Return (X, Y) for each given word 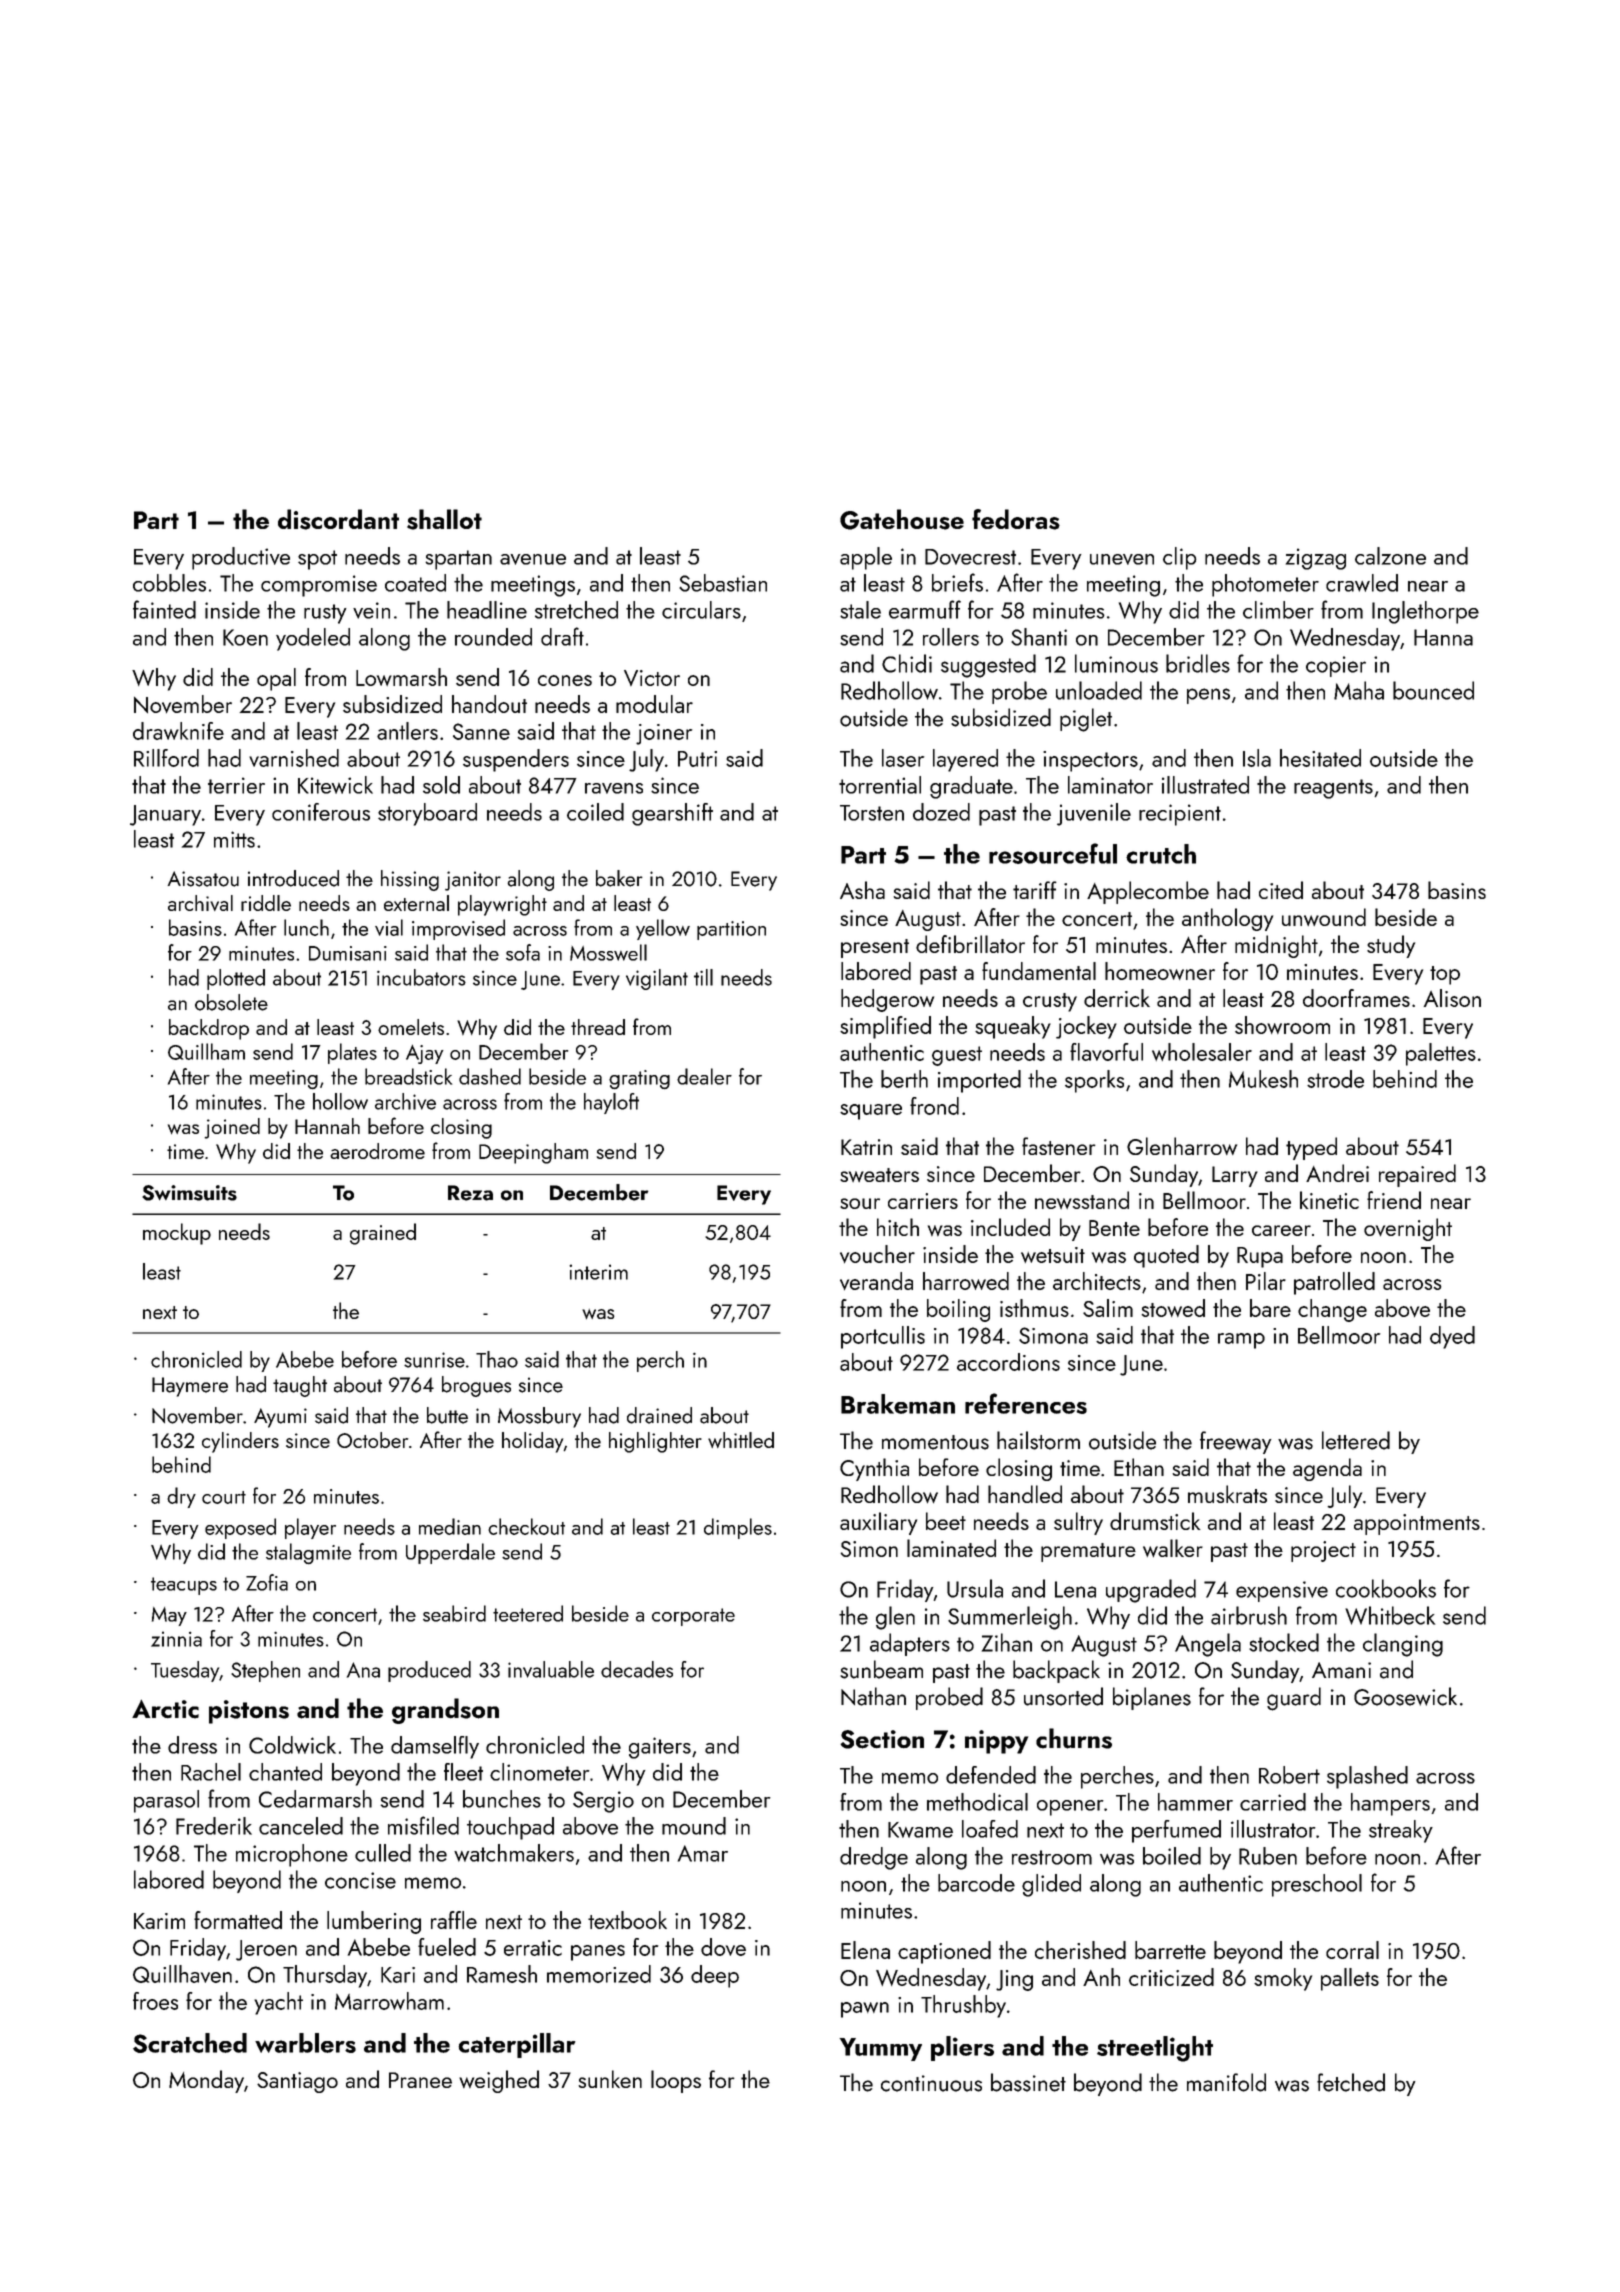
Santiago (297, 2082)
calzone (1390, 556)
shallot (444, 519)
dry (181, 1497)
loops (676, 2081)
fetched (1351, 2082)
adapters (910, 1644)
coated (415, 583)
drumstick (1155, 1521)
